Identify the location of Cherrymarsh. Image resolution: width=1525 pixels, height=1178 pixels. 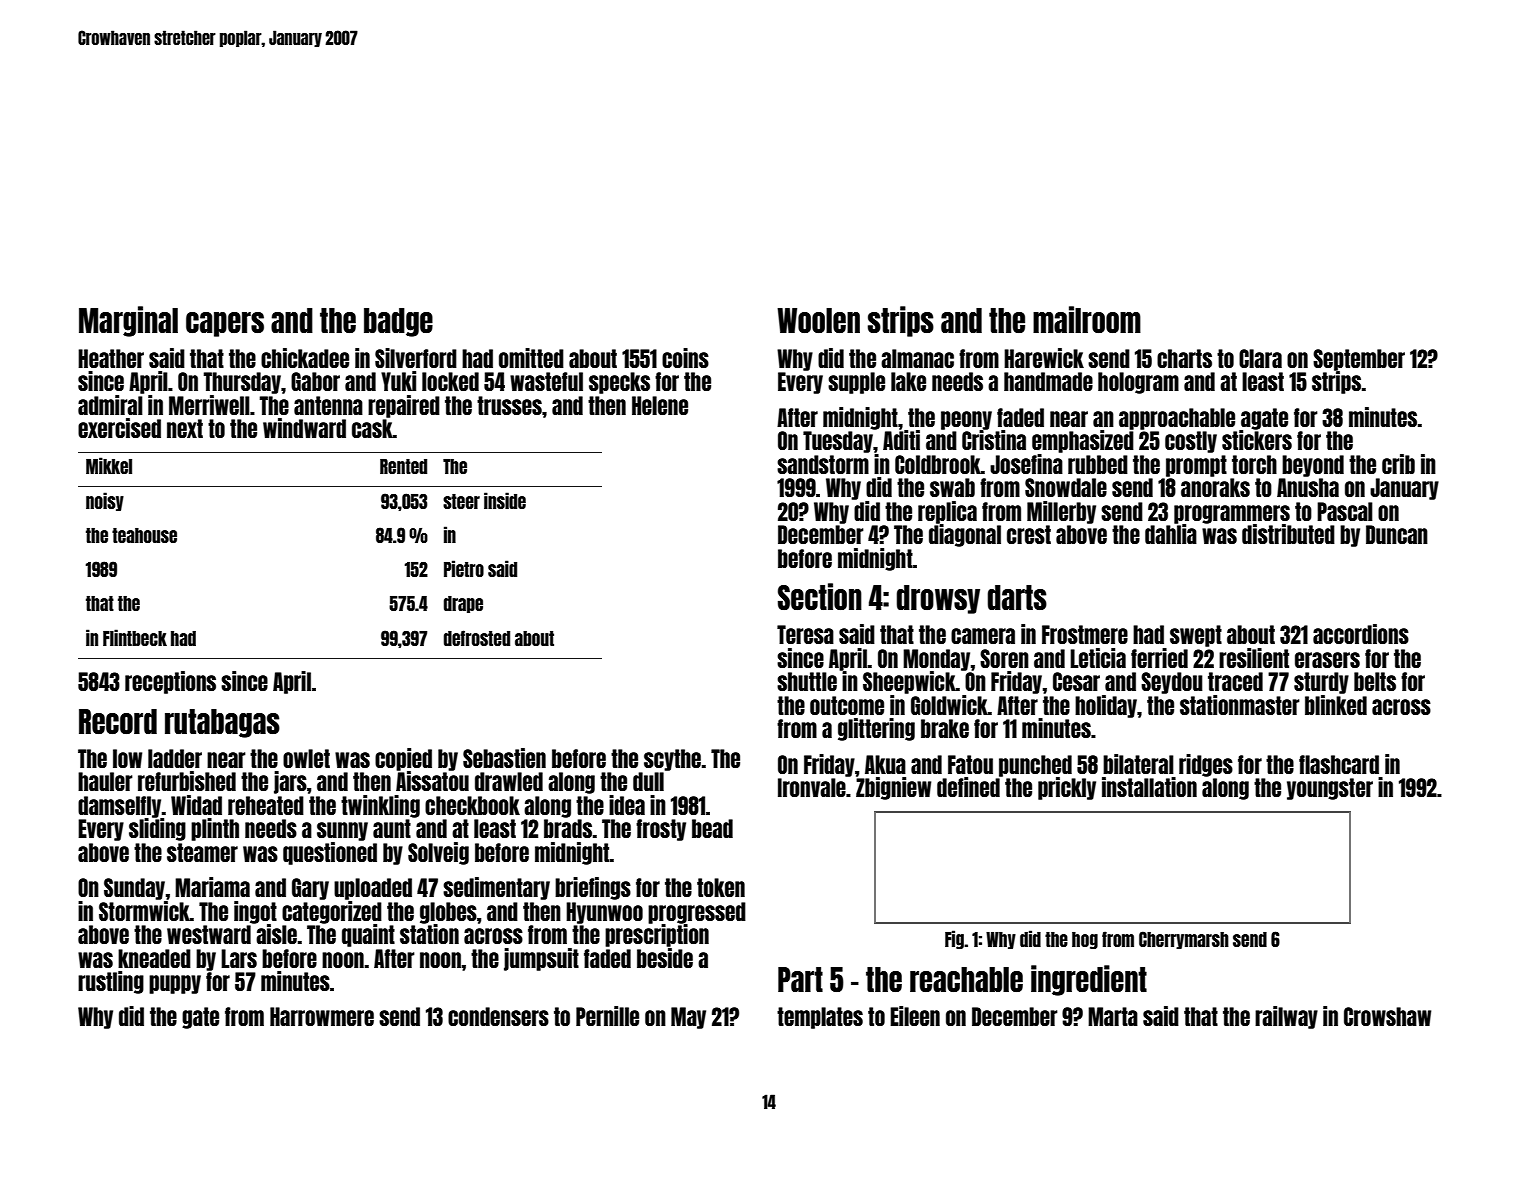
(1184, 940).
